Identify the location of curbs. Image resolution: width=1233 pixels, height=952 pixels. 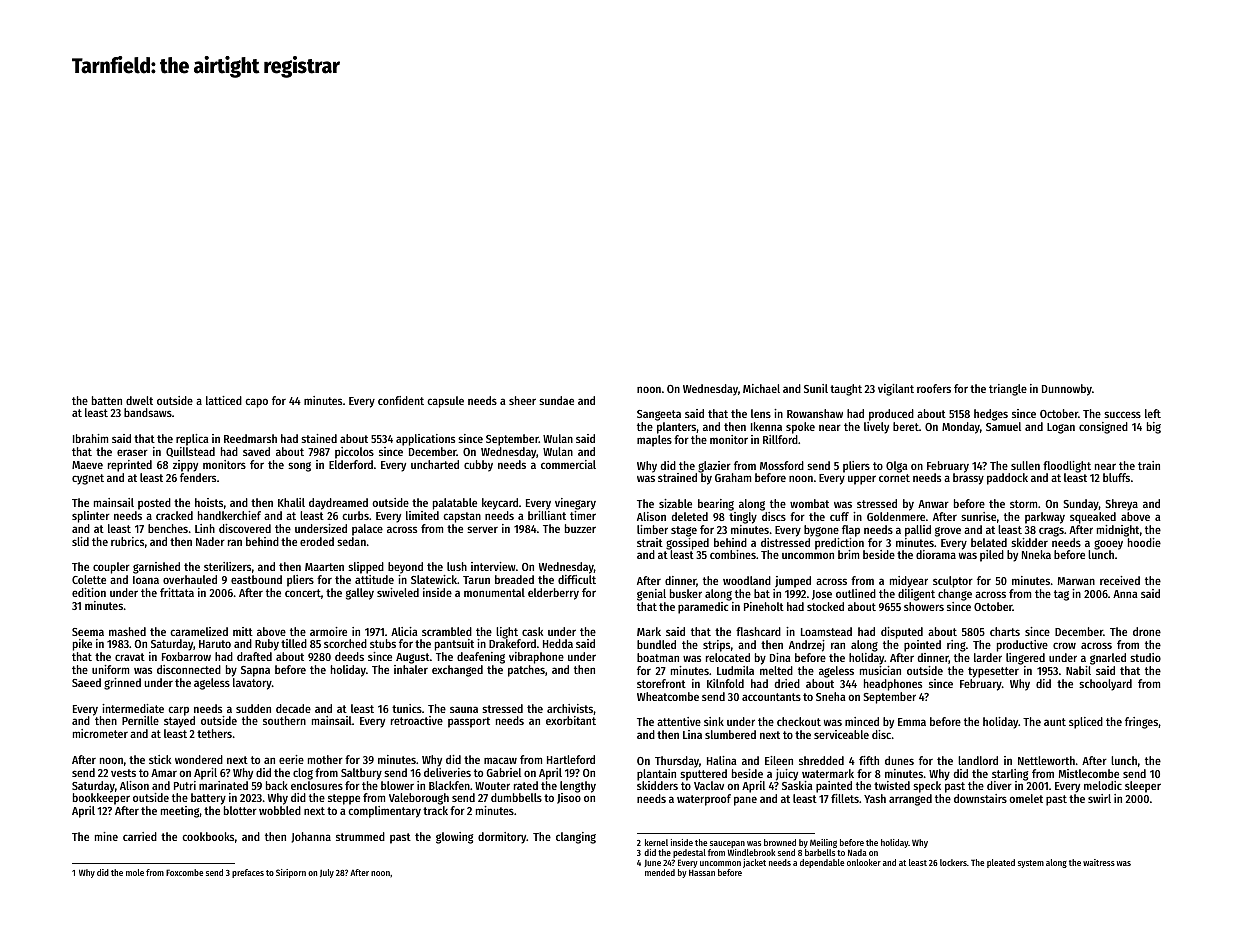
(355, 515).
